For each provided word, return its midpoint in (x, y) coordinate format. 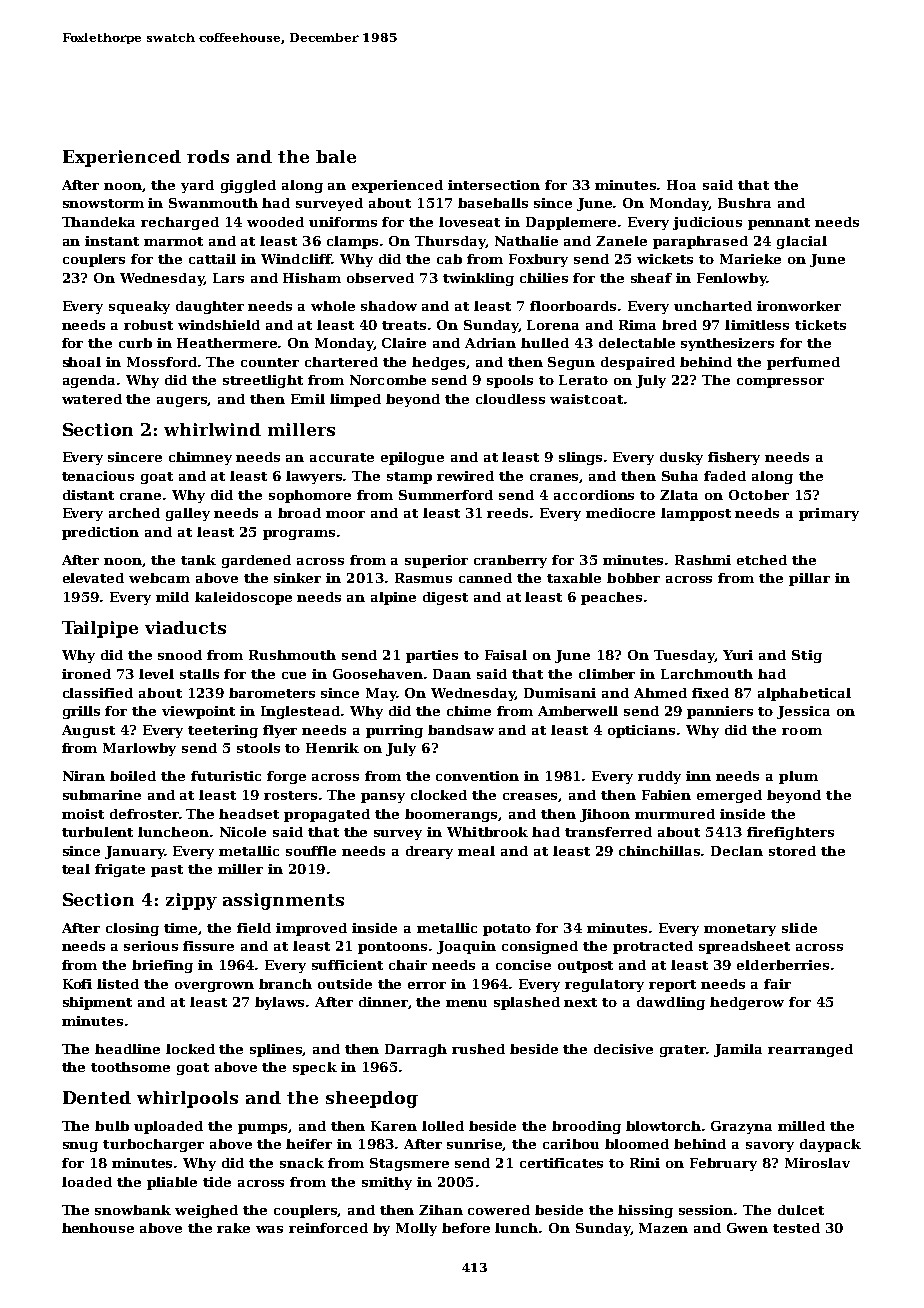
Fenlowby (731, 279)
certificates (561, 1163)
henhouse (98, 1228)
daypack (830, 1145)
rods (208, 156)
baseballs (493, 203)
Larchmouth (707, 674)
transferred (608, 832)
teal (76, 869)
